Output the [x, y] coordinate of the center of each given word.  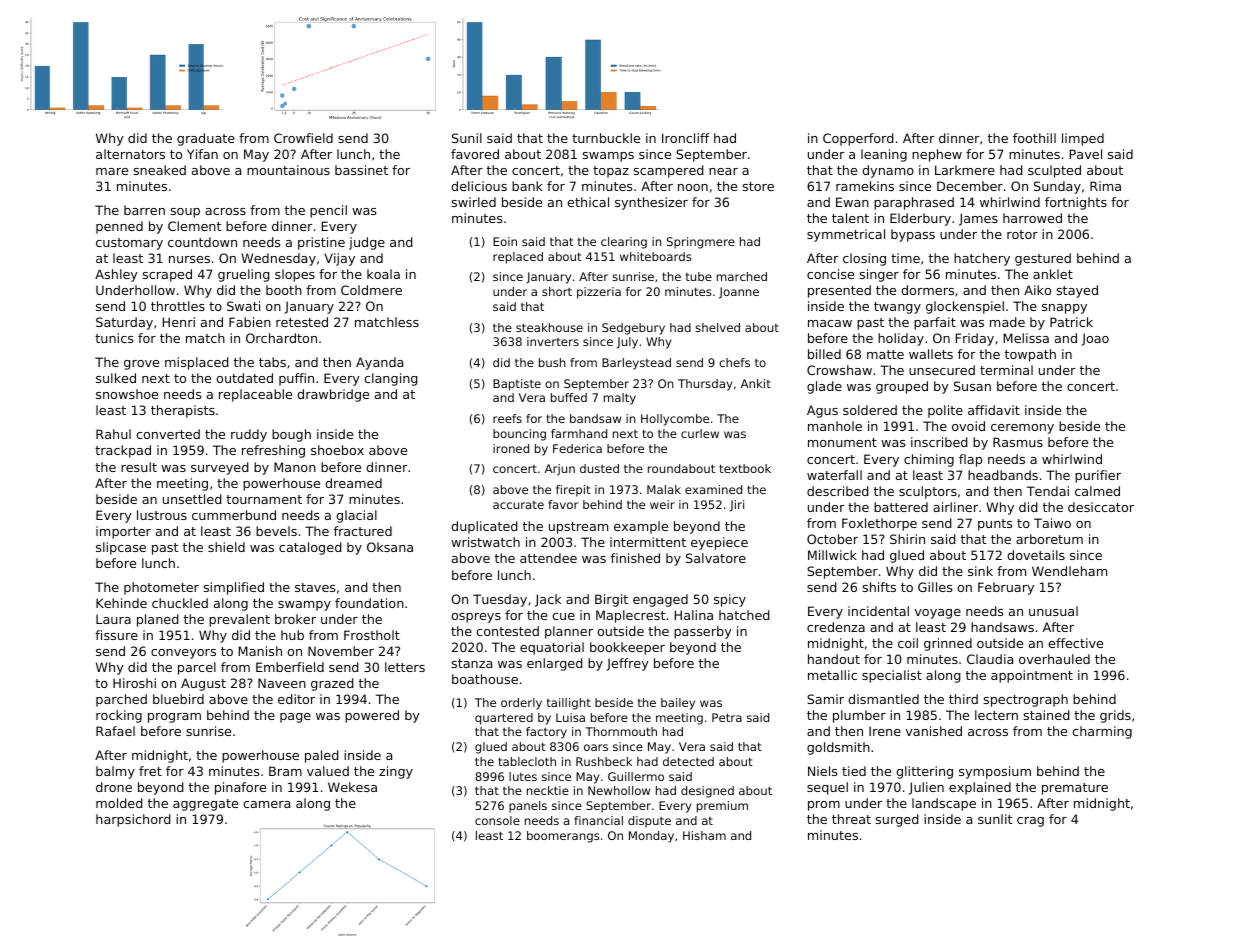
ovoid [968, 426]
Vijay [339, 259]
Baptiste [517, 385]
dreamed [353, 483]
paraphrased [914, 203]
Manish [260, 651]
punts [995, 525]
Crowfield [303, 138]
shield [226, 547]
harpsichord [133, 820]
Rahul [113, 434]
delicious [479, 186]
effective [1075, 643]
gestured [1043, 259]
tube [699, 276]
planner [569, 632]
